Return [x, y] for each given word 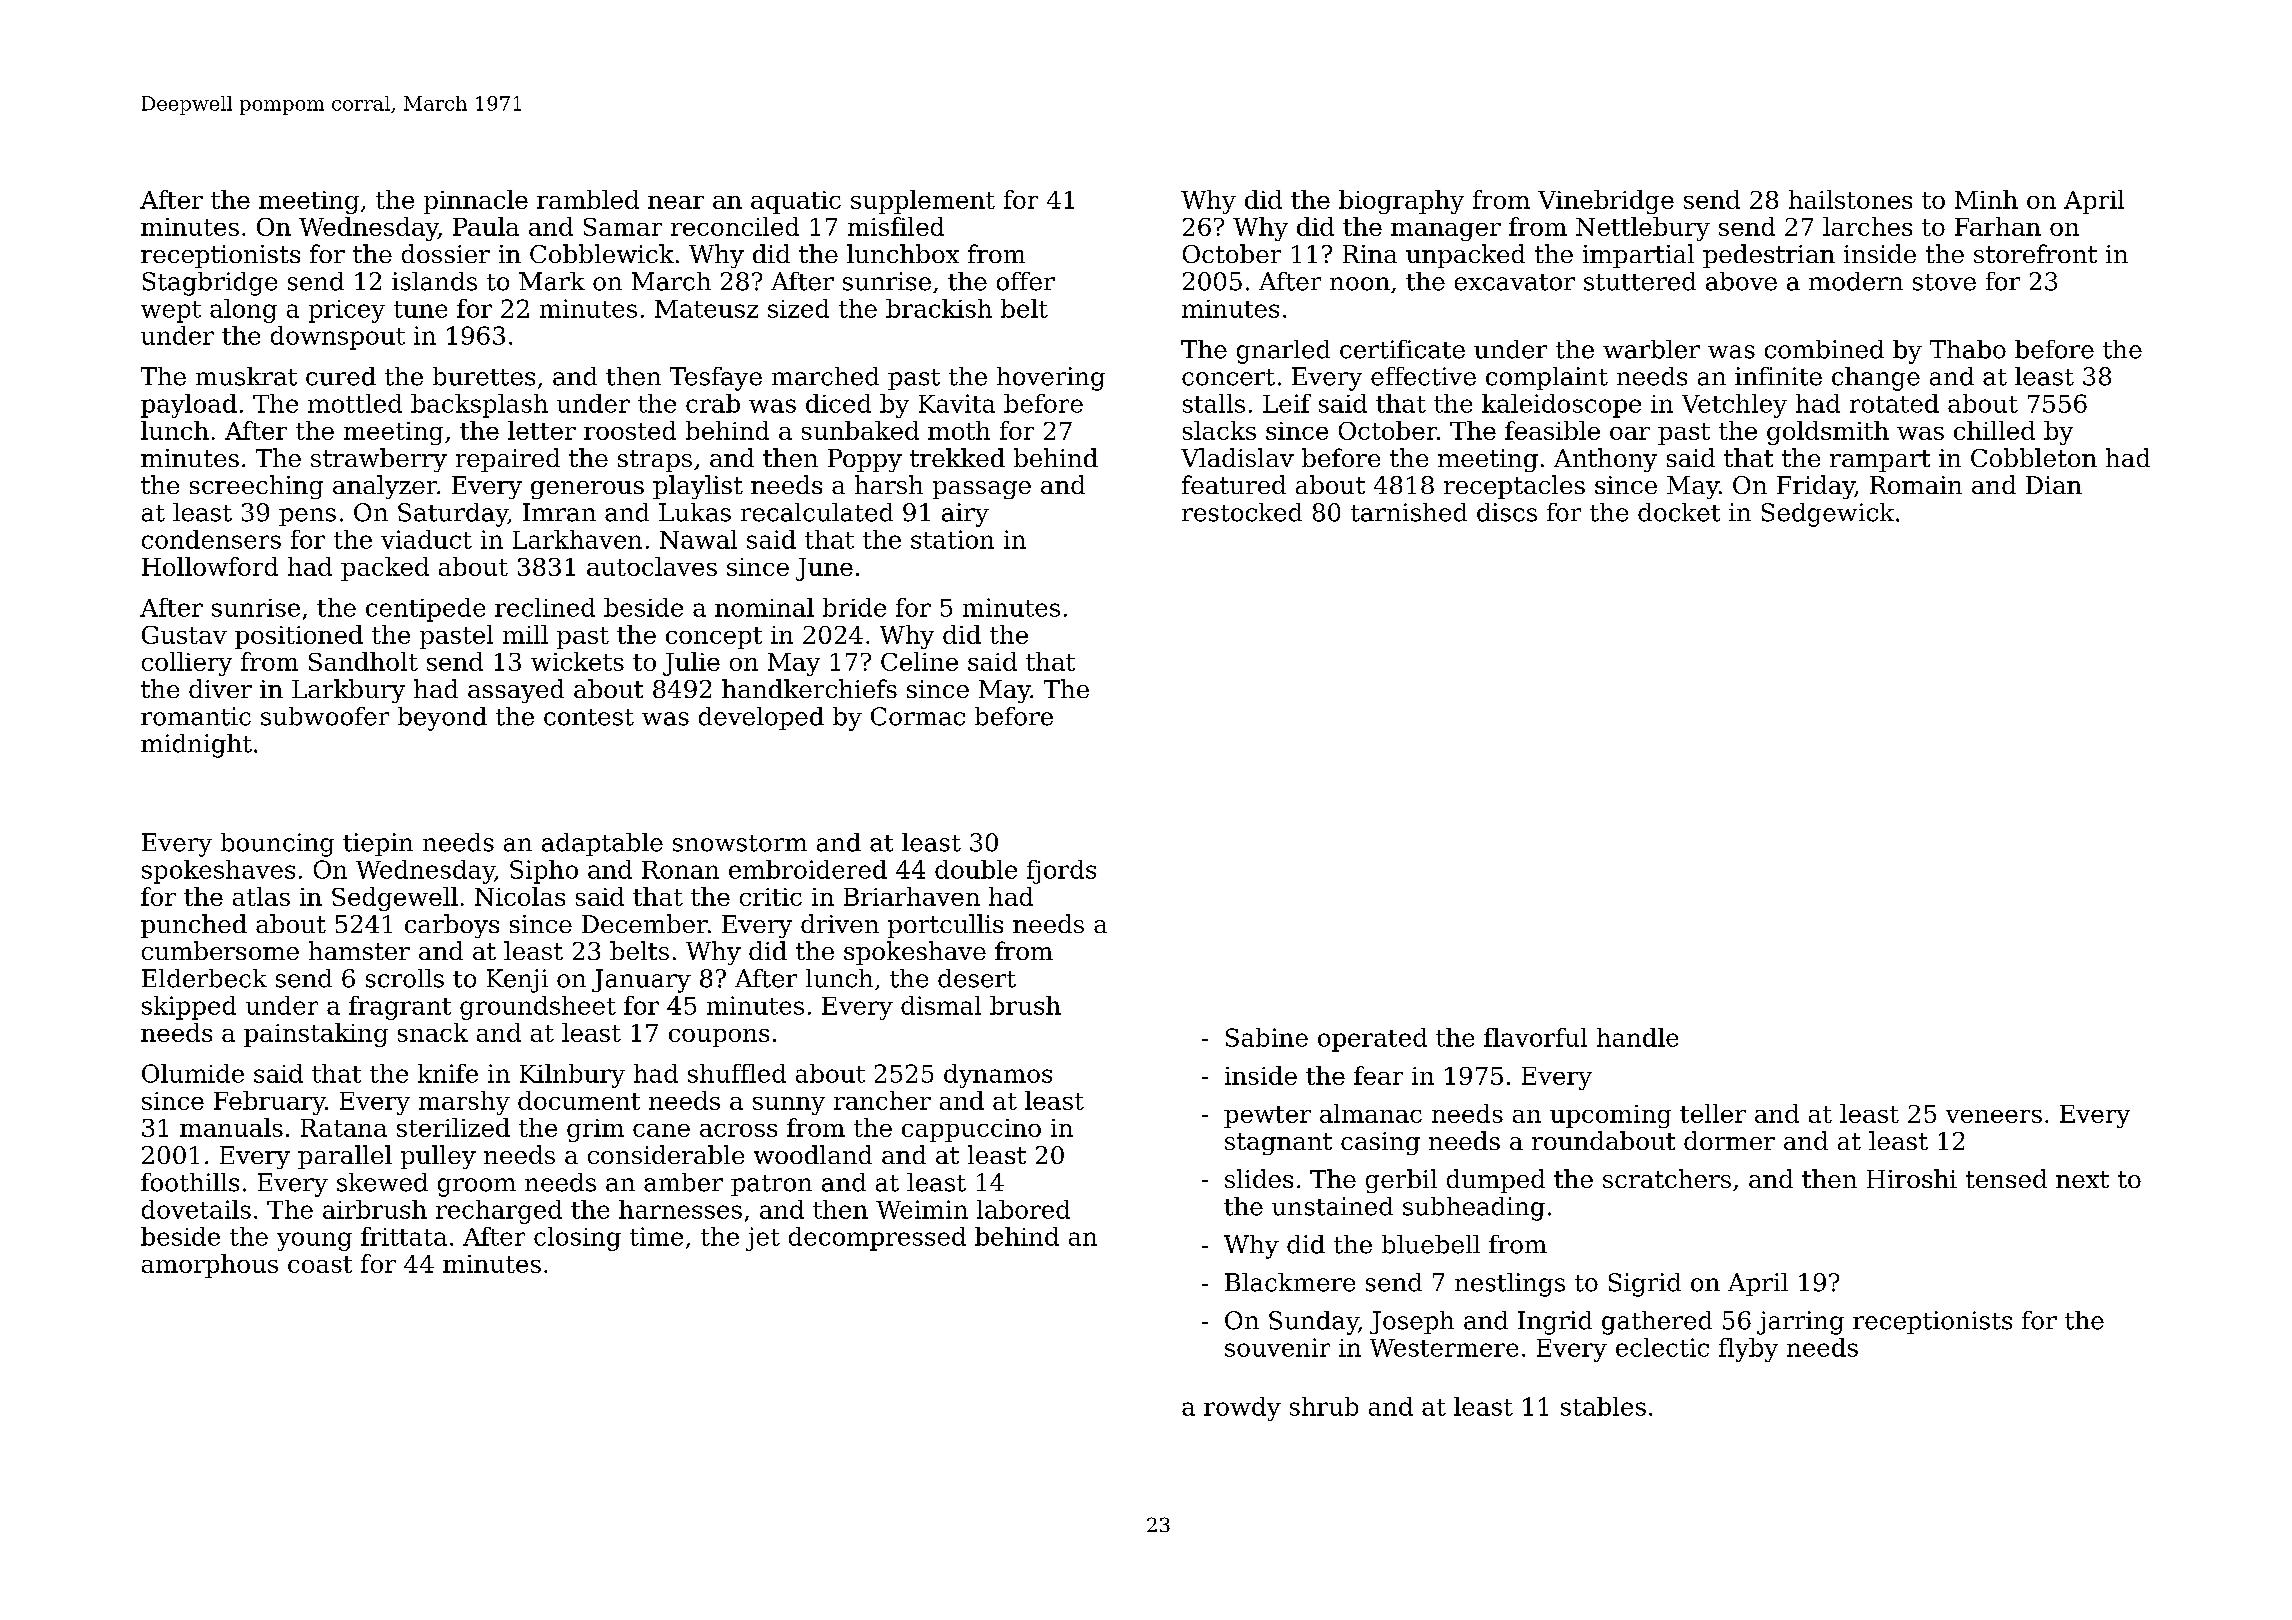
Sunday [1314, 1323]
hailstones [1850, 199]
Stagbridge [210, 284]
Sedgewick [1828, 515]
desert [977, 978]
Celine [919, 661]
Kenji [517, 981]
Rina [1370, 254]
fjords [1061, 872]
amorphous [210, 1266]
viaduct [426, 539]
